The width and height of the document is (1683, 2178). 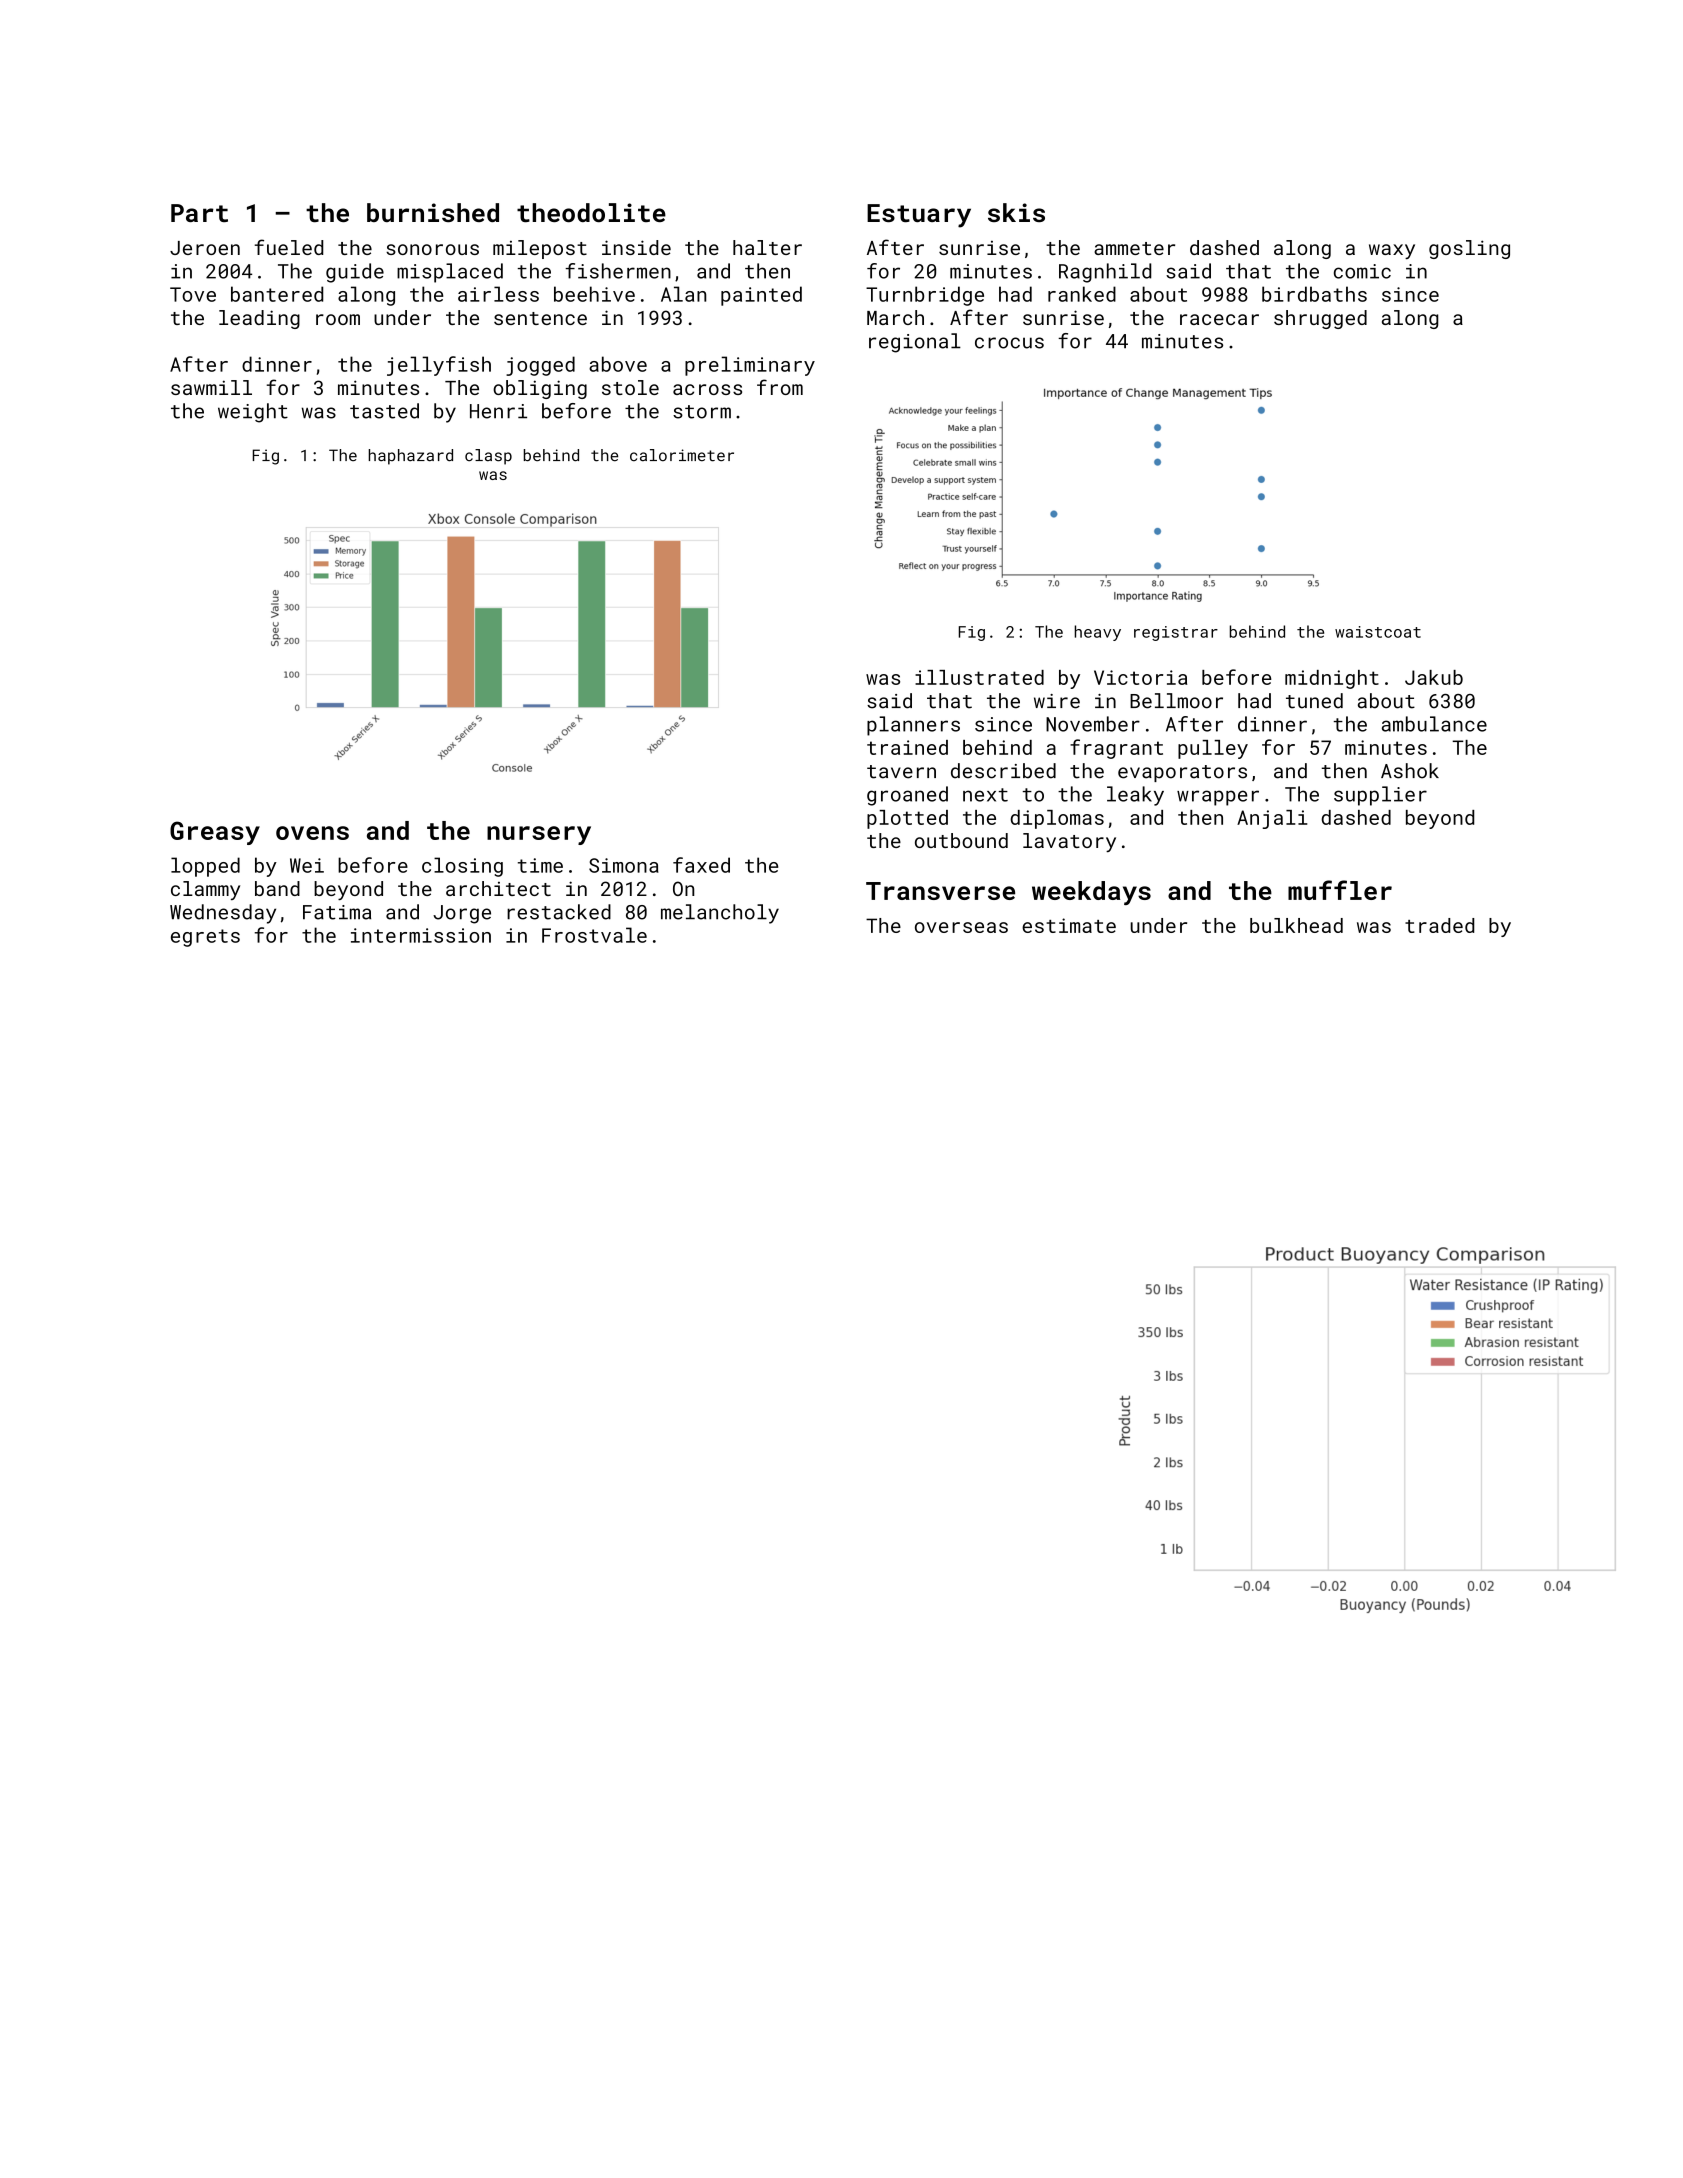 I want to click on waistcoat, so click(x=1378, y=632).
